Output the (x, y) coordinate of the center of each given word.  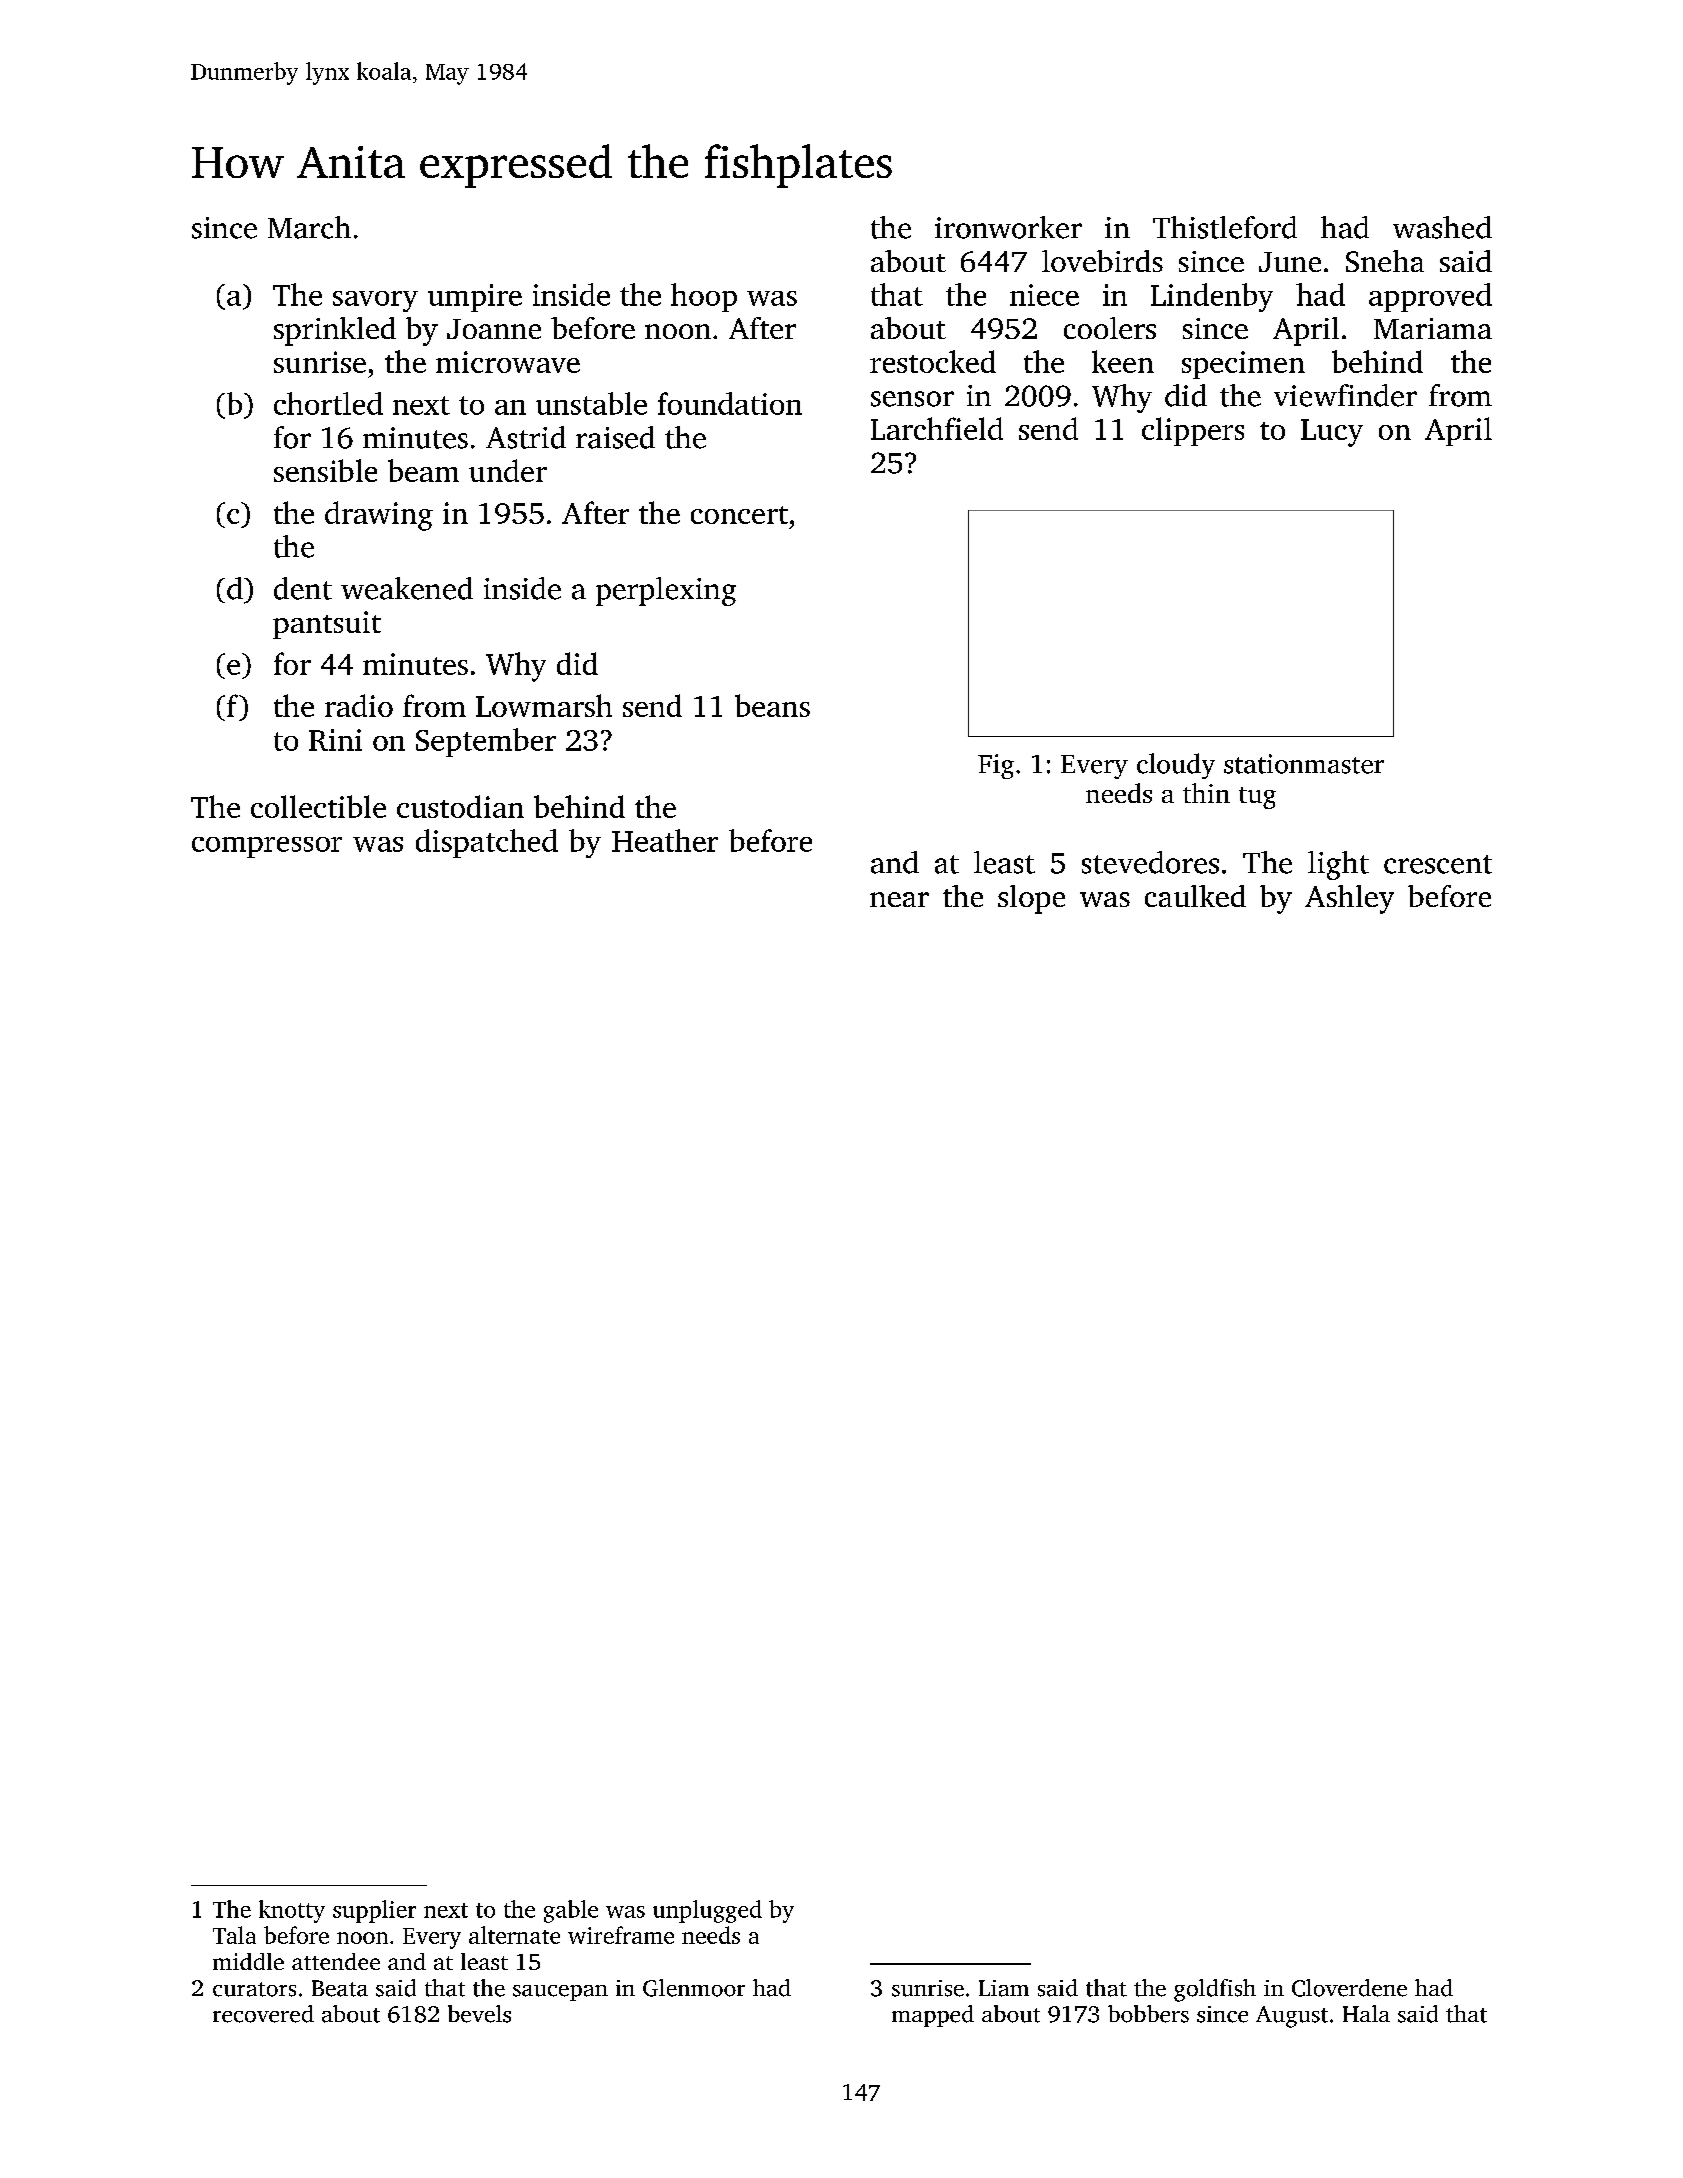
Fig (996, 766)
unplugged (707, 1911)
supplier (374, 1911)
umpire (475, 298)
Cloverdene (1349, 1988)
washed (1442, 227)
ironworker (1008, 227)
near (899, 899)
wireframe (621, 1935)
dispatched (487, 843)
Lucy (1332, 433)
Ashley (1349, 899)
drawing (379, 516)
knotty (292, 1911)
